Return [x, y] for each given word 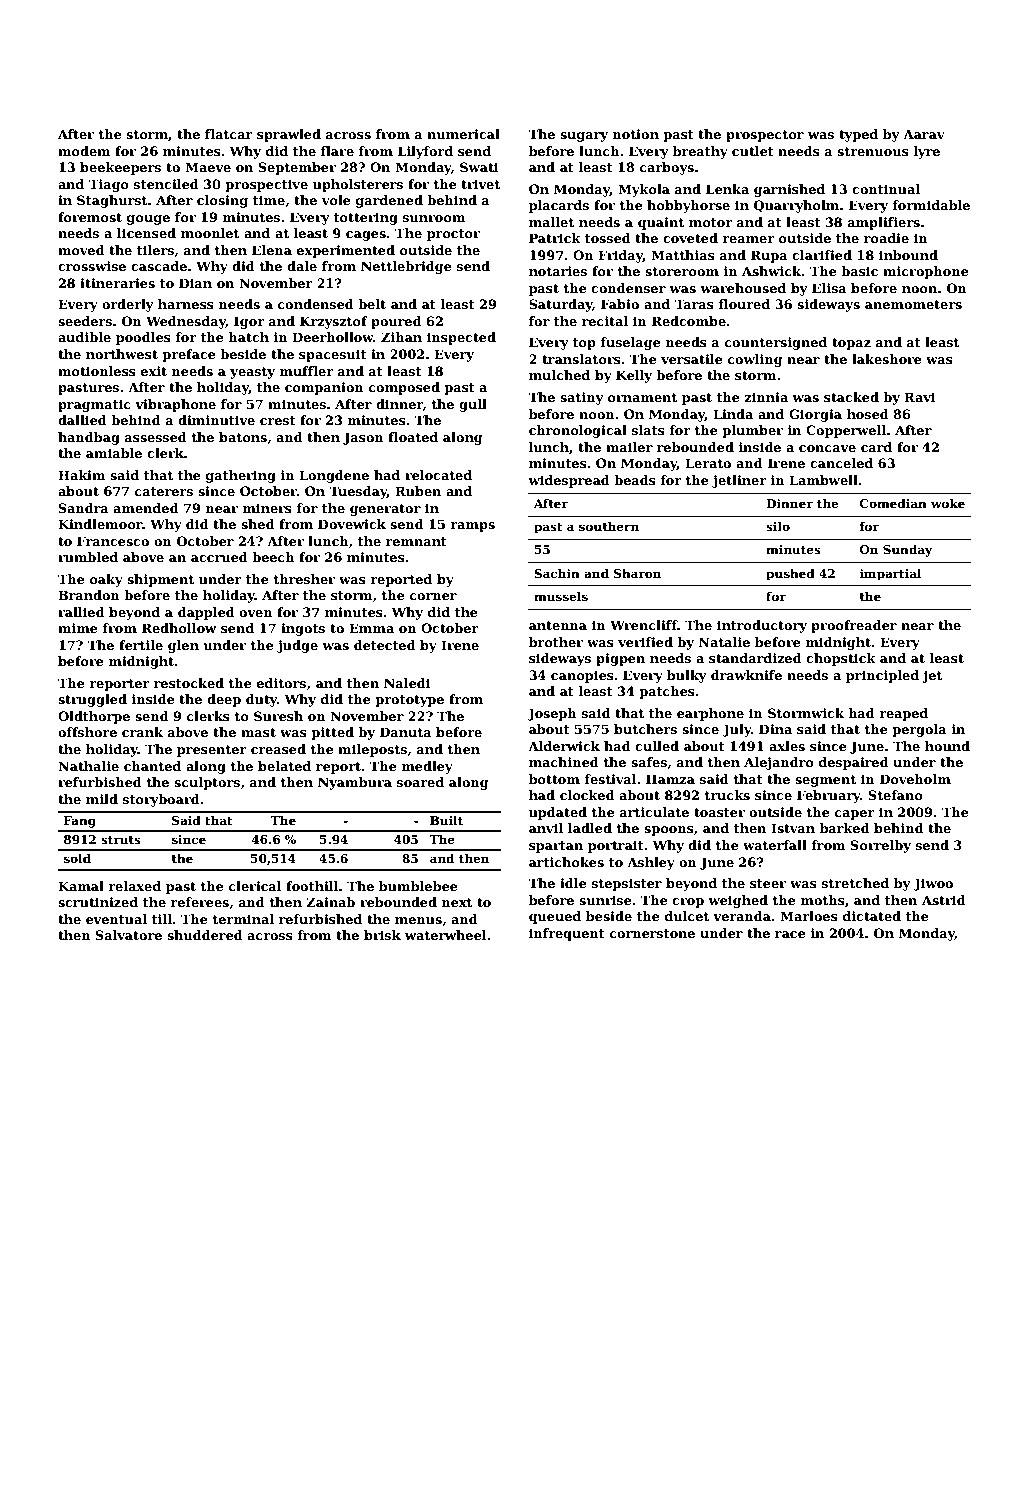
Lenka [727, 189]
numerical [463, 134]
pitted [332, 733]
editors [281, 683]
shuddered [205, 935]
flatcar [229, 134]
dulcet [687, 916]
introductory [762, 626]
